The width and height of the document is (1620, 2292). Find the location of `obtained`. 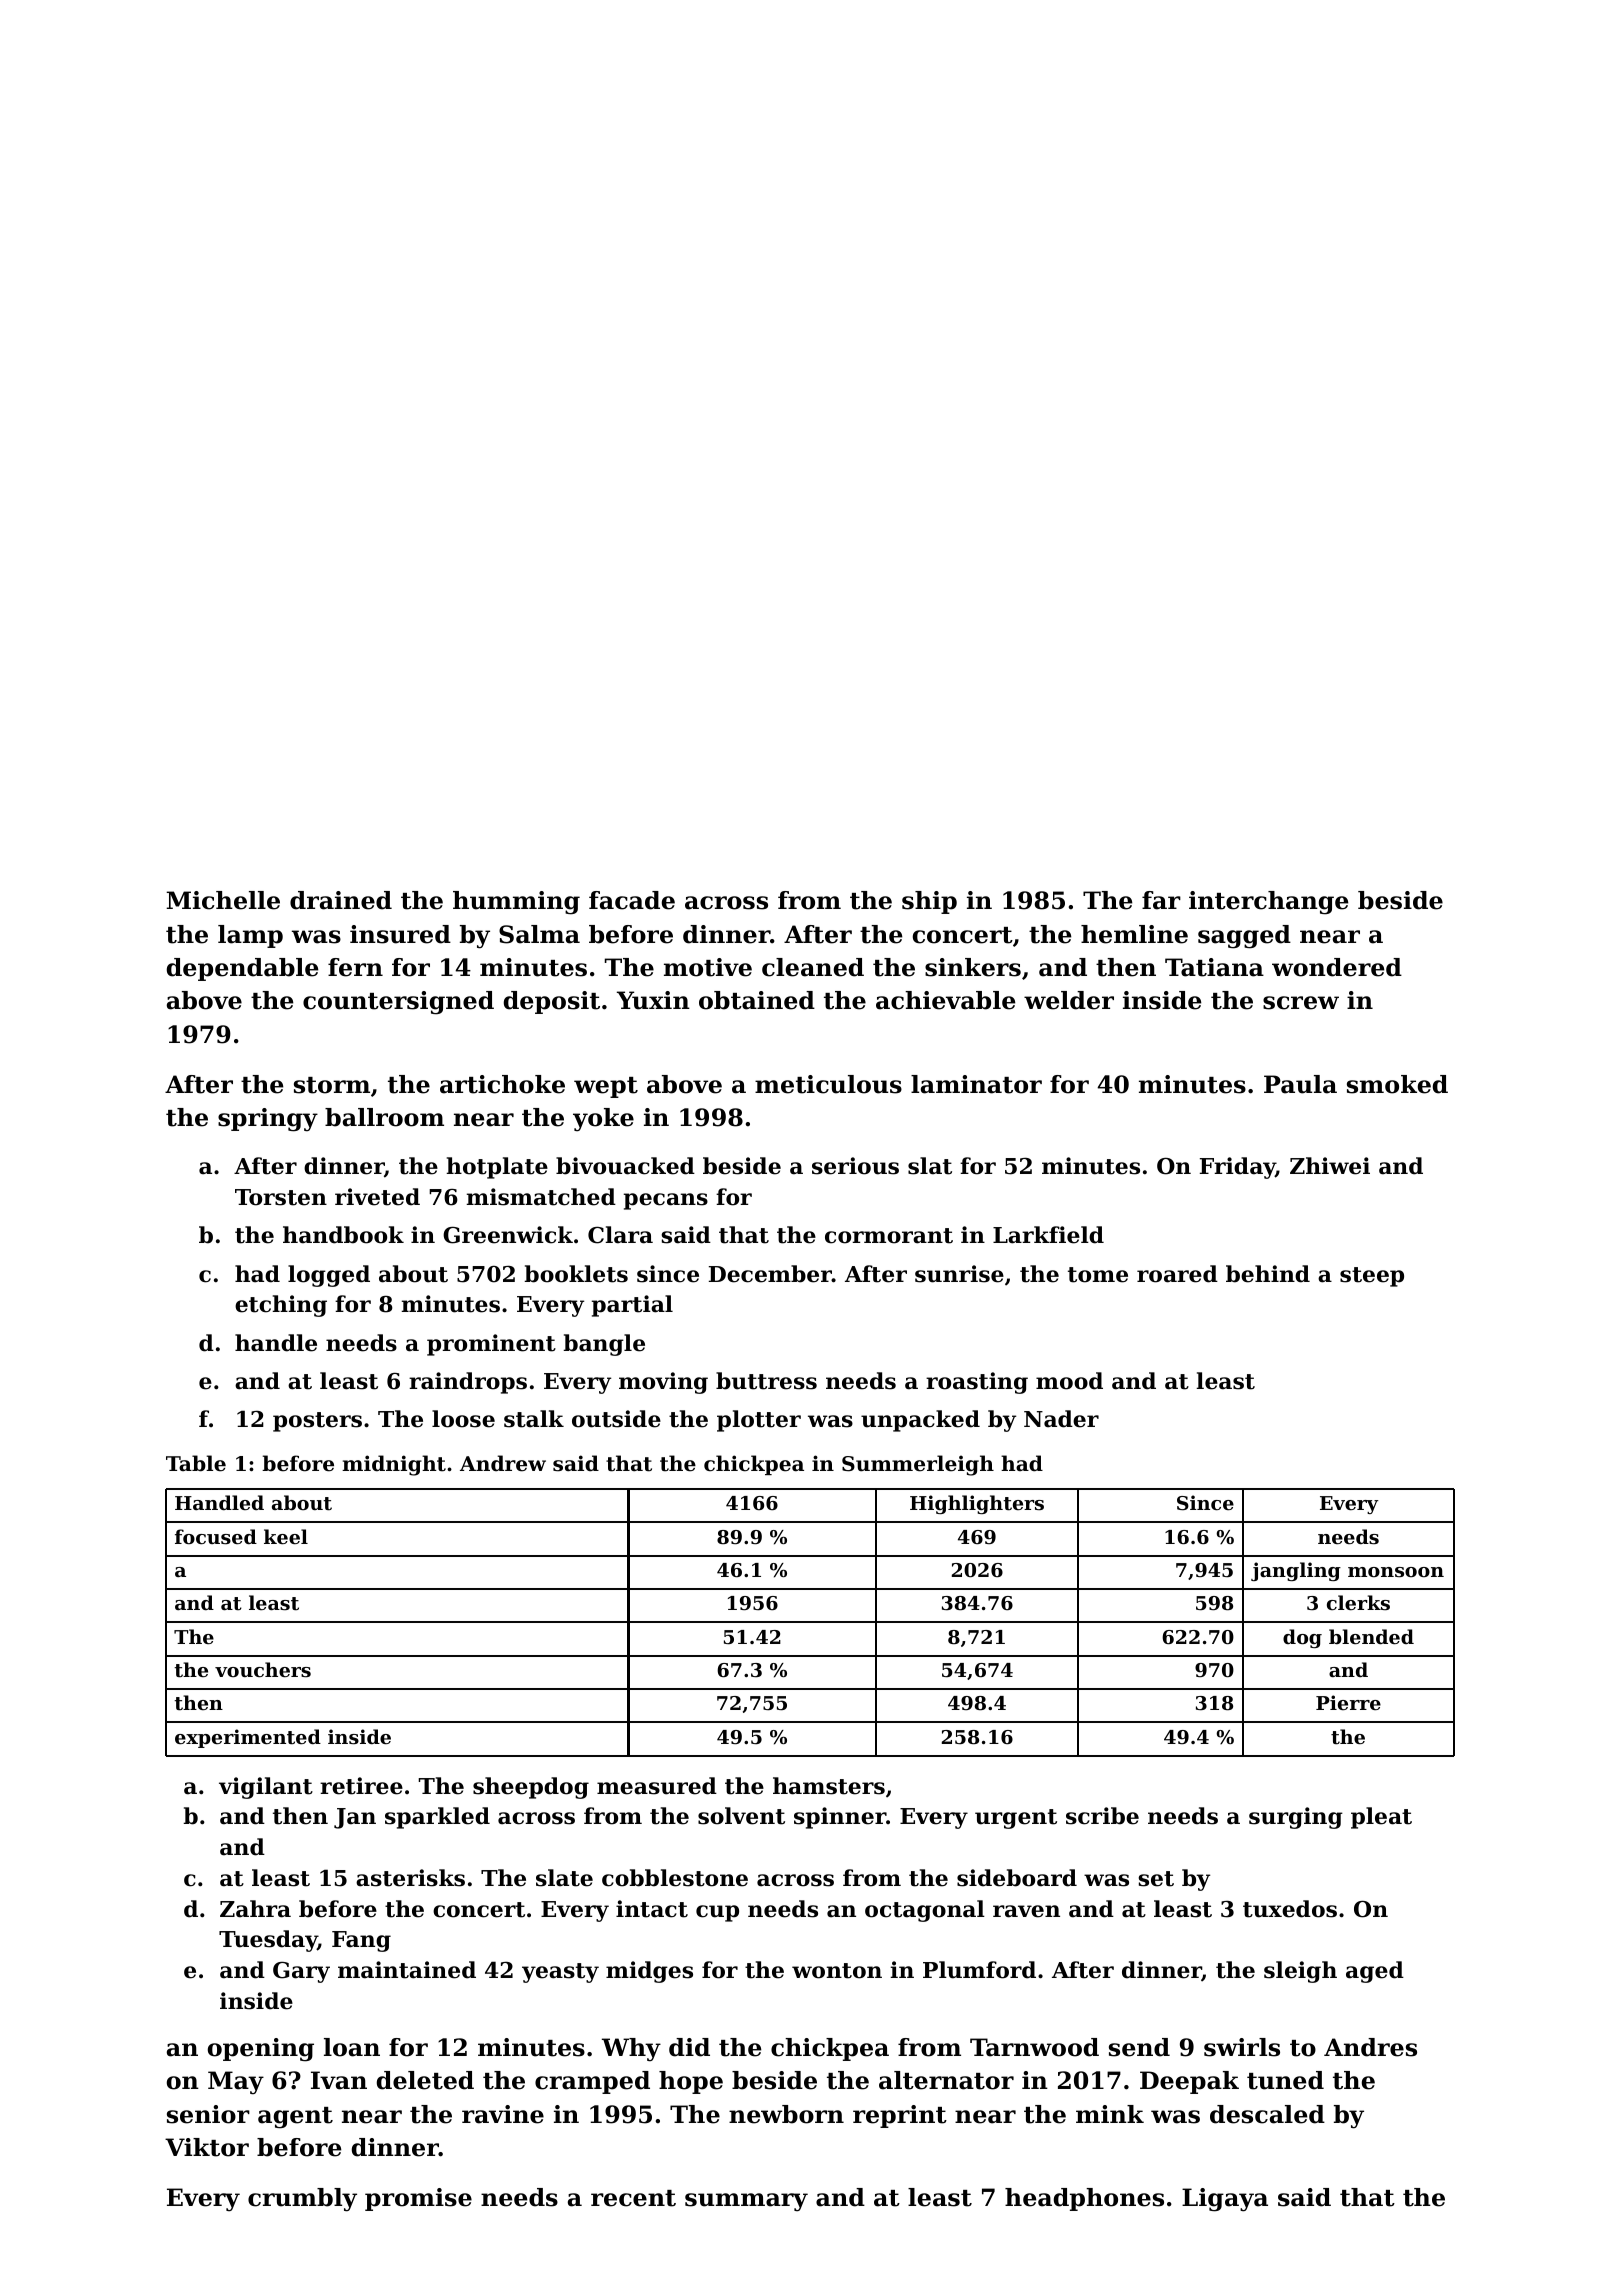

obtained is located at coordinates (757, 1000).
